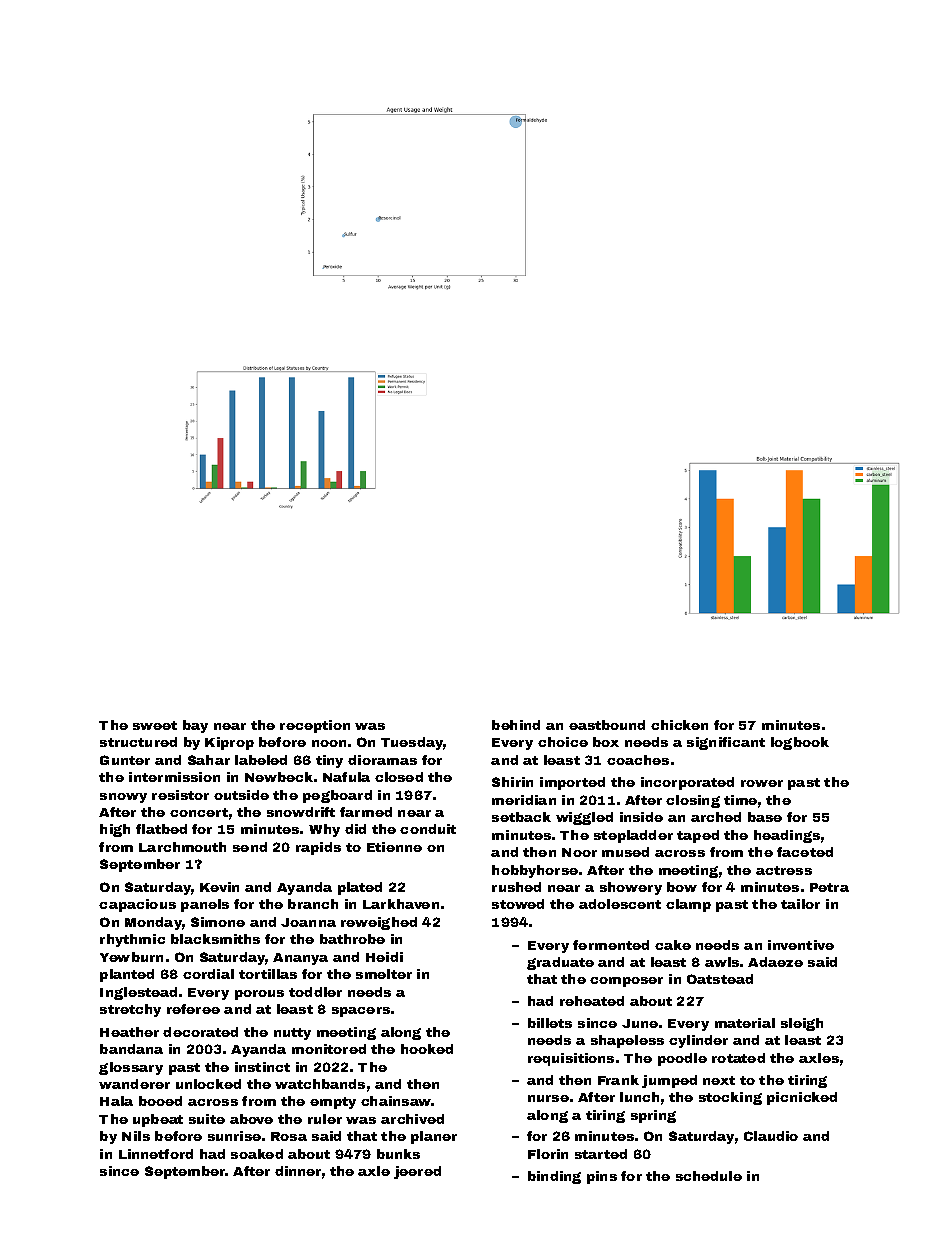  I want to click on chicken, so click(679, 725).
